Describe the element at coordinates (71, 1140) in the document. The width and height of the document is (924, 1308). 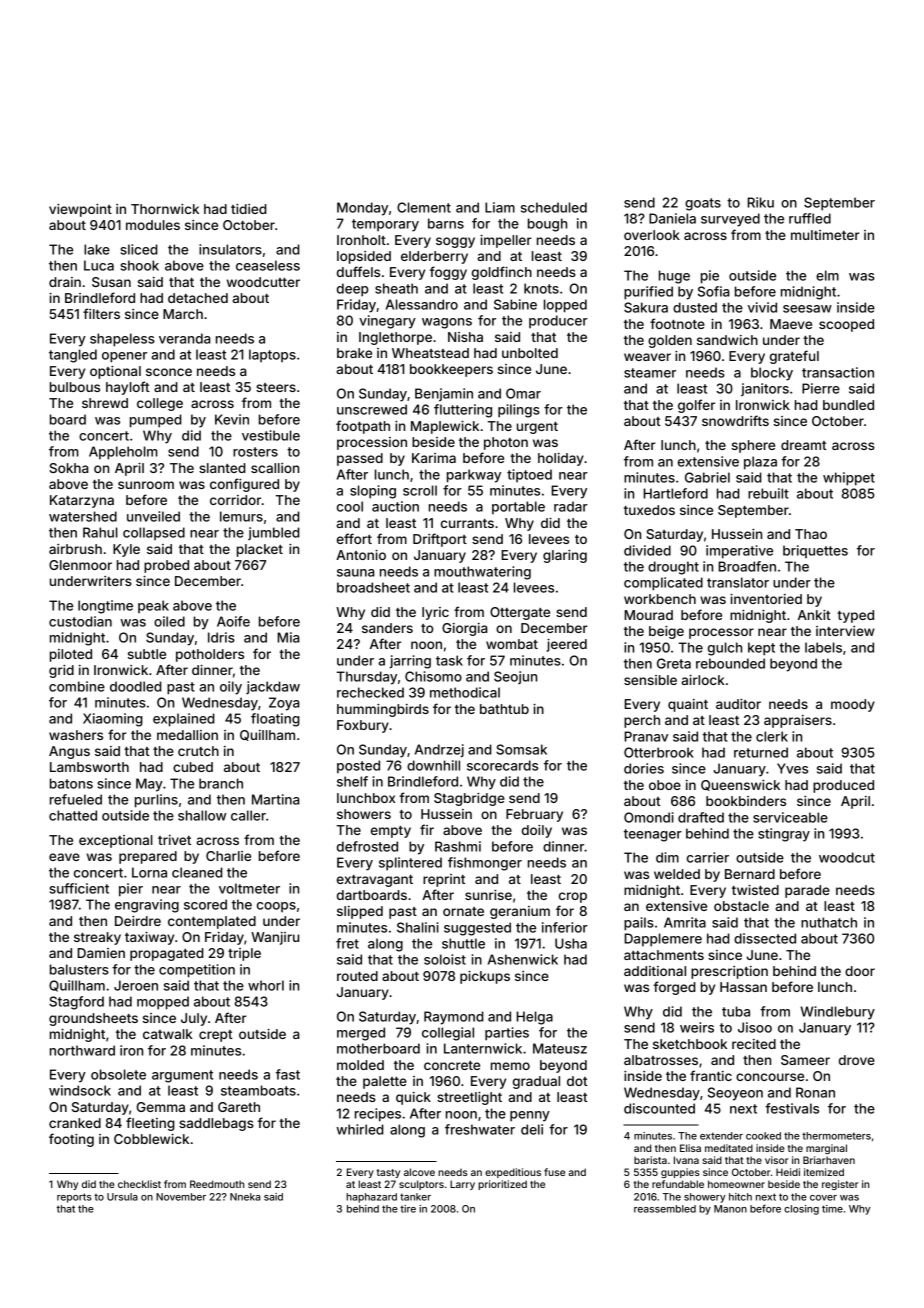
I see `footing` at that location.
